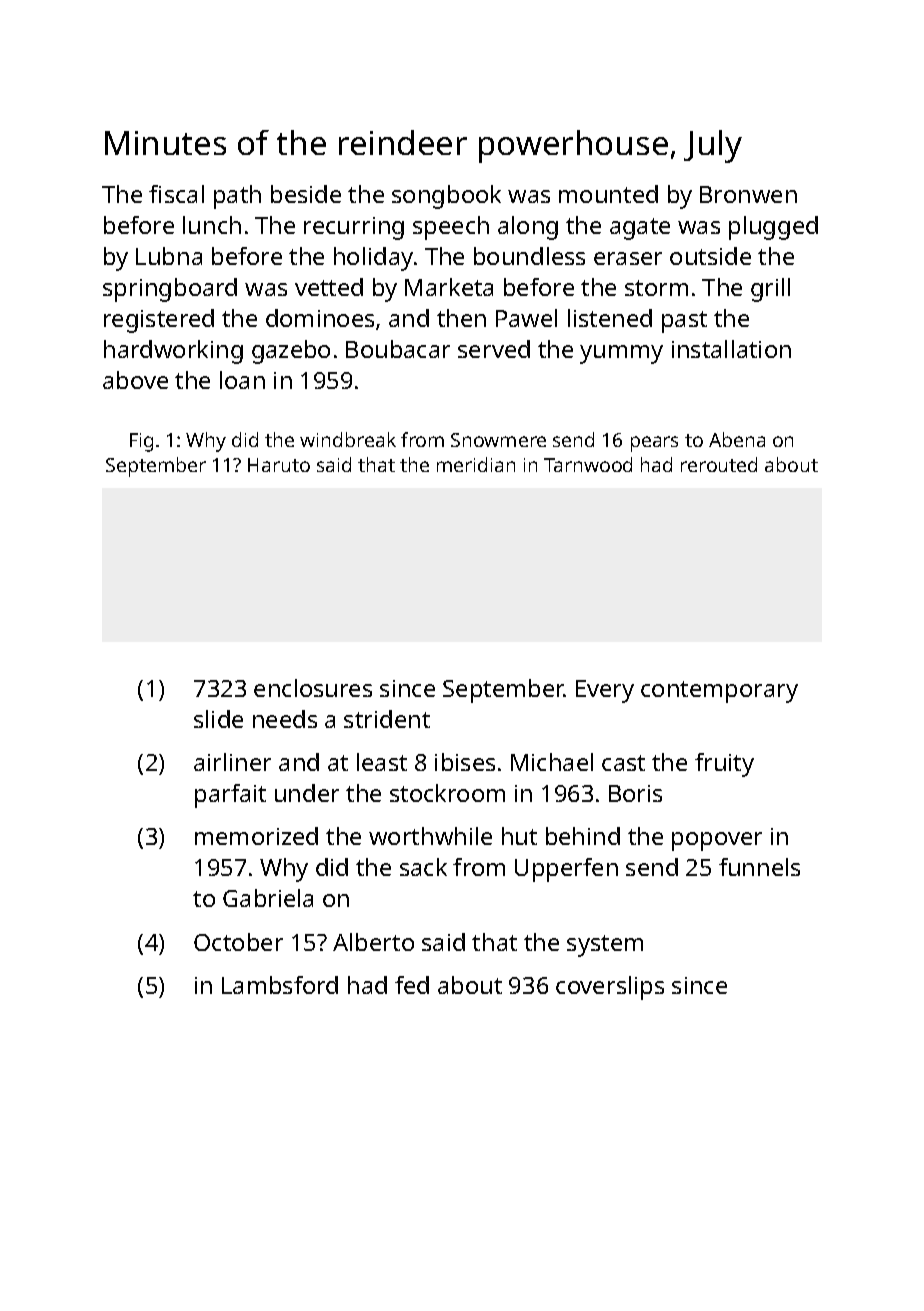 The width and height of the screenshot is (924, 1311). Describe the element at coordinates (451, 228) in the screenshot. I see `speech` at that location.
